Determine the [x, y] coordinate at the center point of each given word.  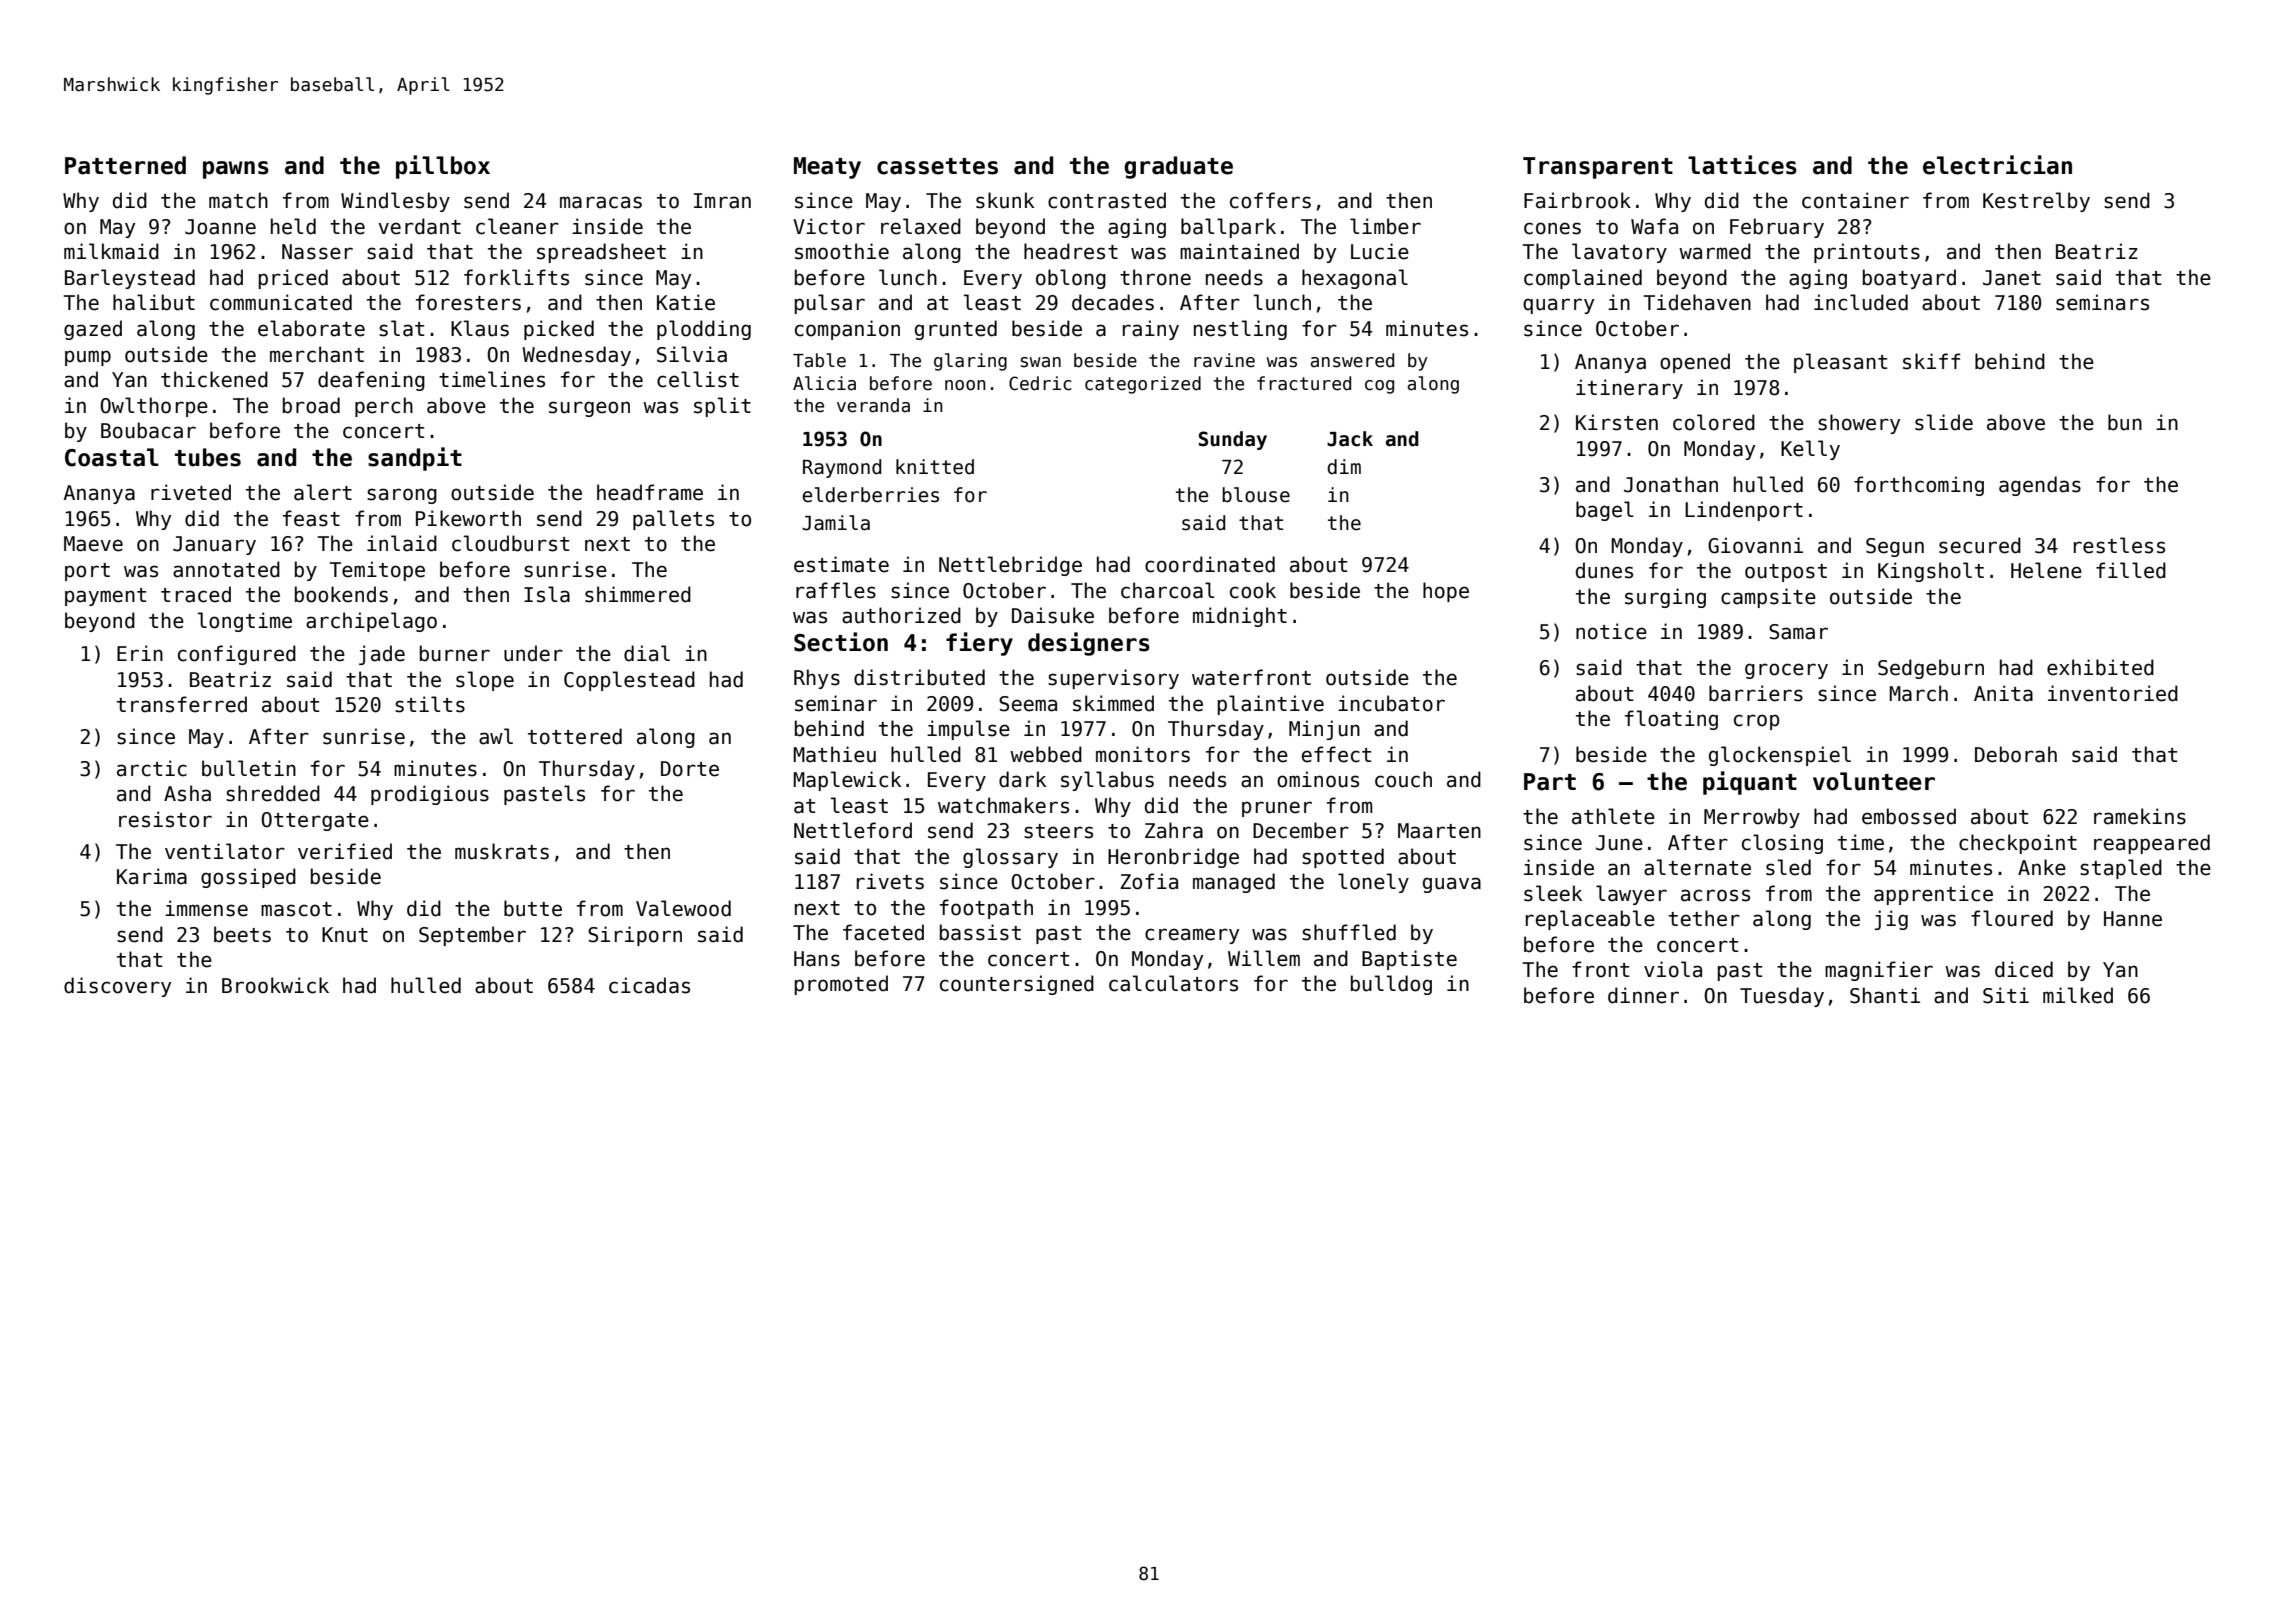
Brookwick [275, 985]
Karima [152, 876]
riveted [191, 492]
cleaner [517, 226]
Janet [2012, 278]
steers [1058, 831]
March [1918, 693]
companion [847, 330]
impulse [968, 730]
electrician [1997, 165]
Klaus [480, 328]
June [1619, 843]
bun [2125, 422]
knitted [935, 467]
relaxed [921, 226]
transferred [182, 704]
